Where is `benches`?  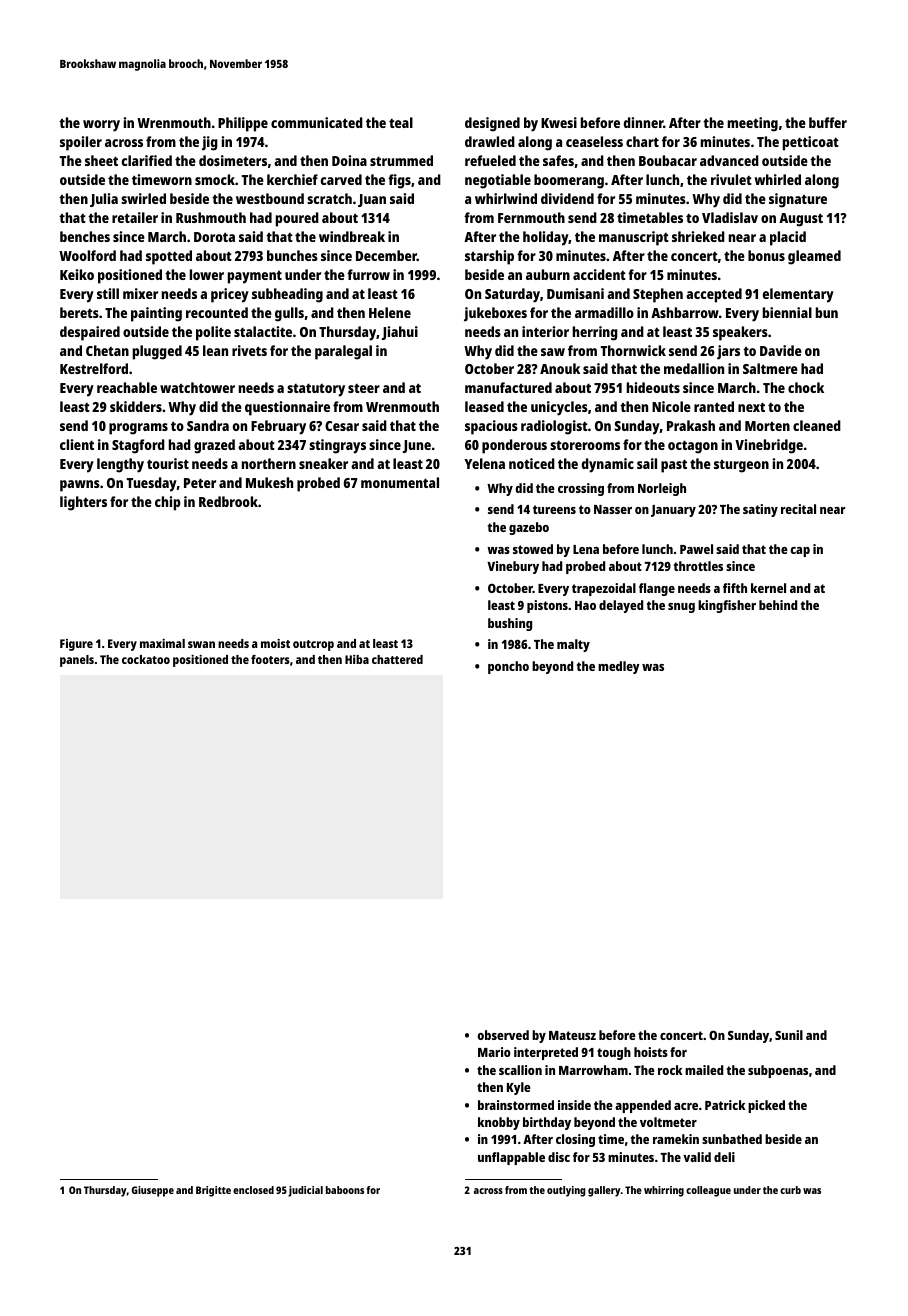
benches is located at coordinates (85, 236).
